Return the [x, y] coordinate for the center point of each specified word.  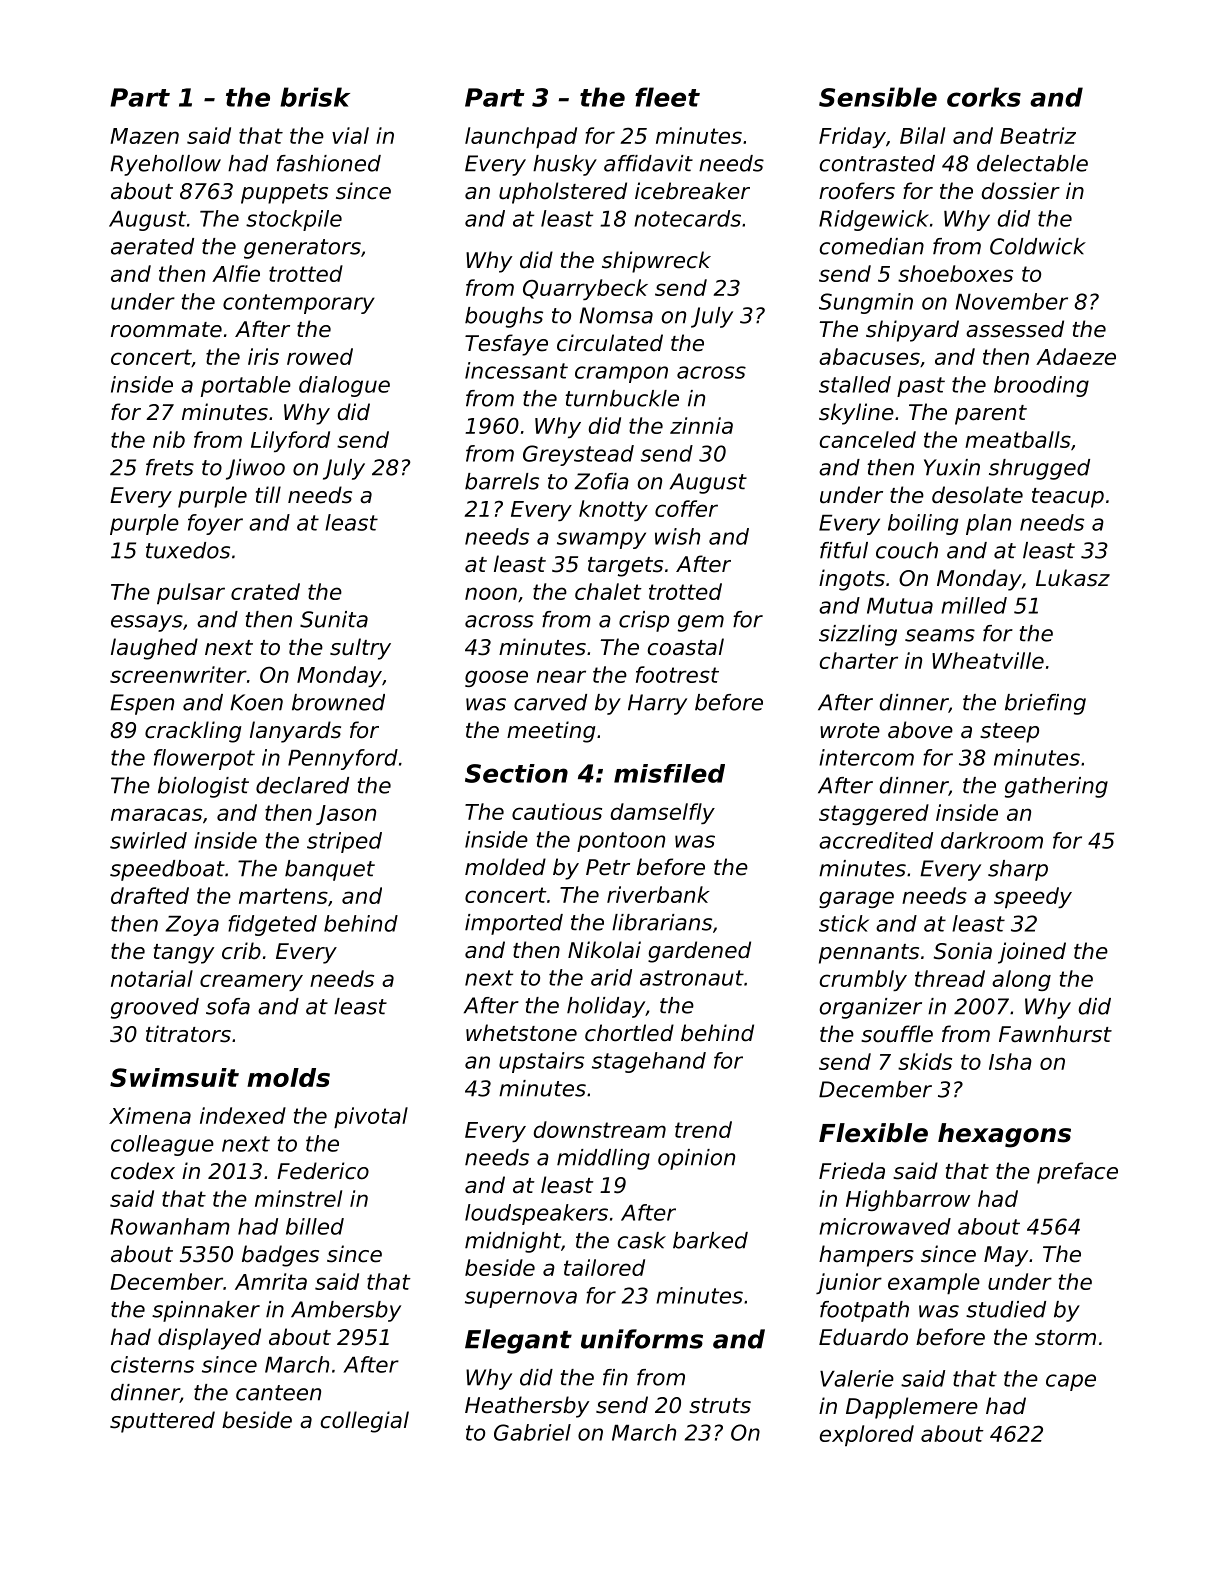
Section [516, 773]
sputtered [162, 1422]
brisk [315, 97]
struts [720, 1406]
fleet [667, 97]
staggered [874, 814]
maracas [156, 814]
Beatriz [1038, 135]
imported [514, 924]
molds [288, 1077]
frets [170, 467]
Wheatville [988, 660]
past [921, 387]
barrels [502, 481]
